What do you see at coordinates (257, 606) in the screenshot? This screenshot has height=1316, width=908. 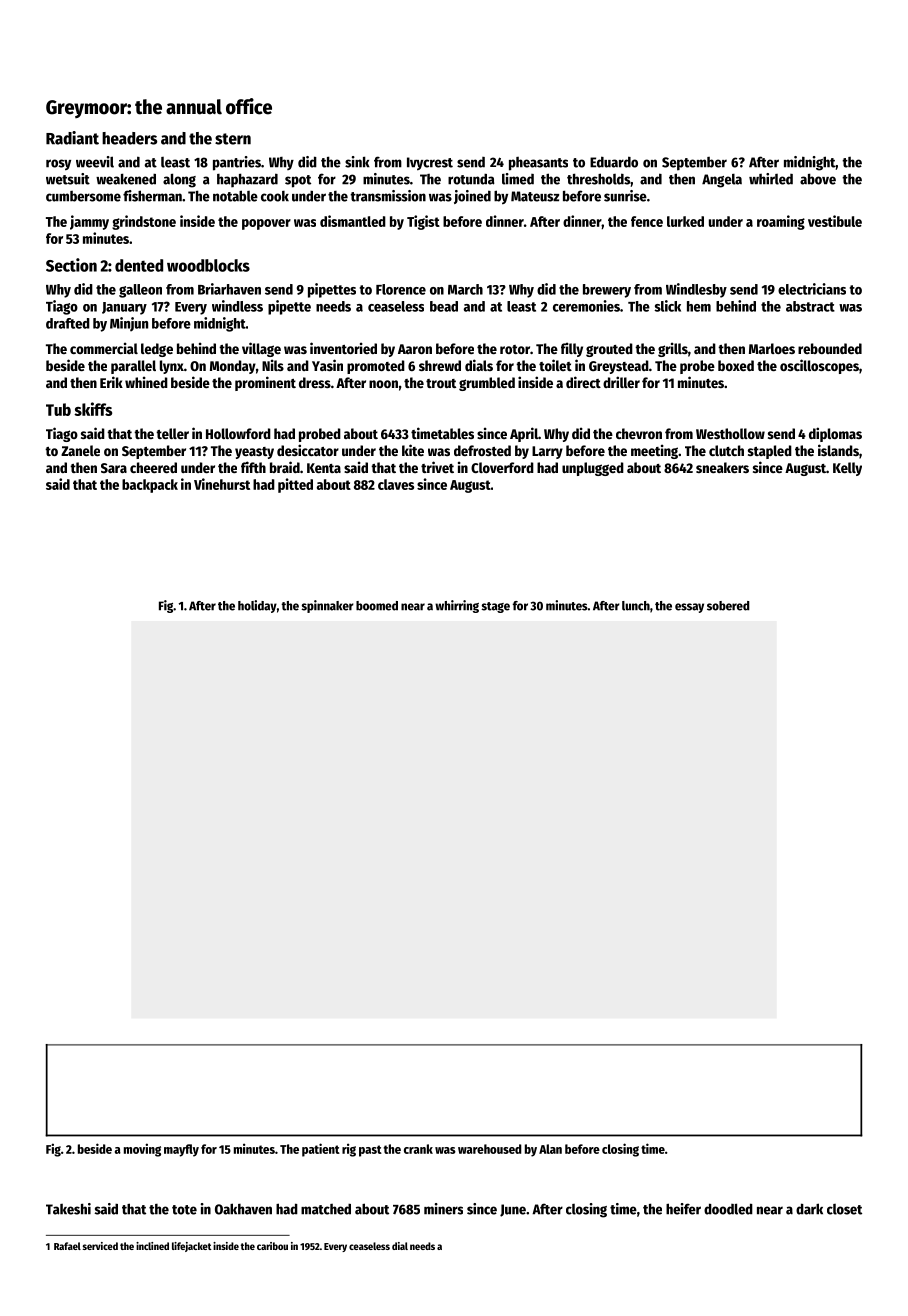 I see `holiday` at bounding box center [257, 606].
